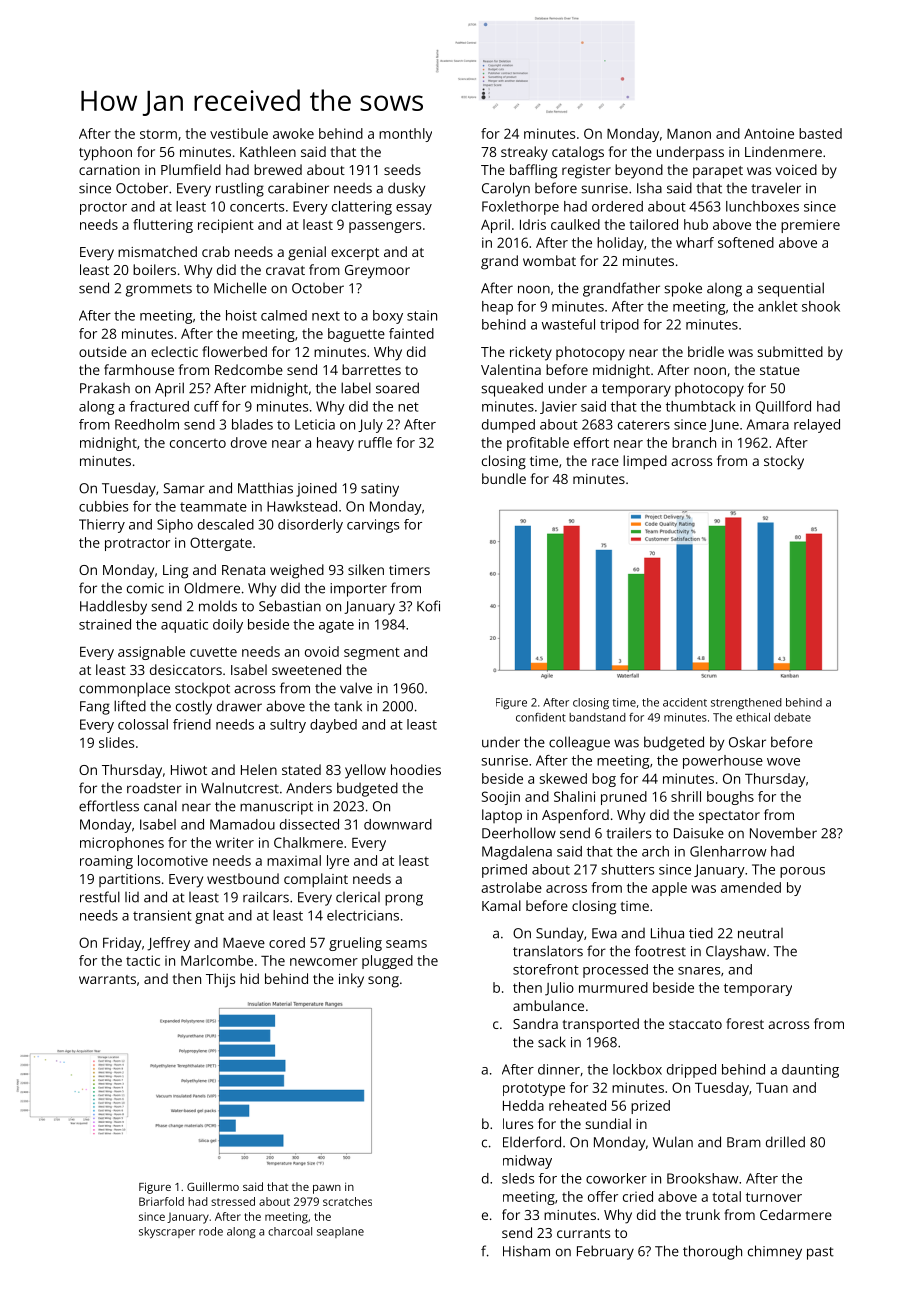  What do you see at coordinates (326, 316) in the screenshot?
I see `next` at bounding box center [326, 316].
